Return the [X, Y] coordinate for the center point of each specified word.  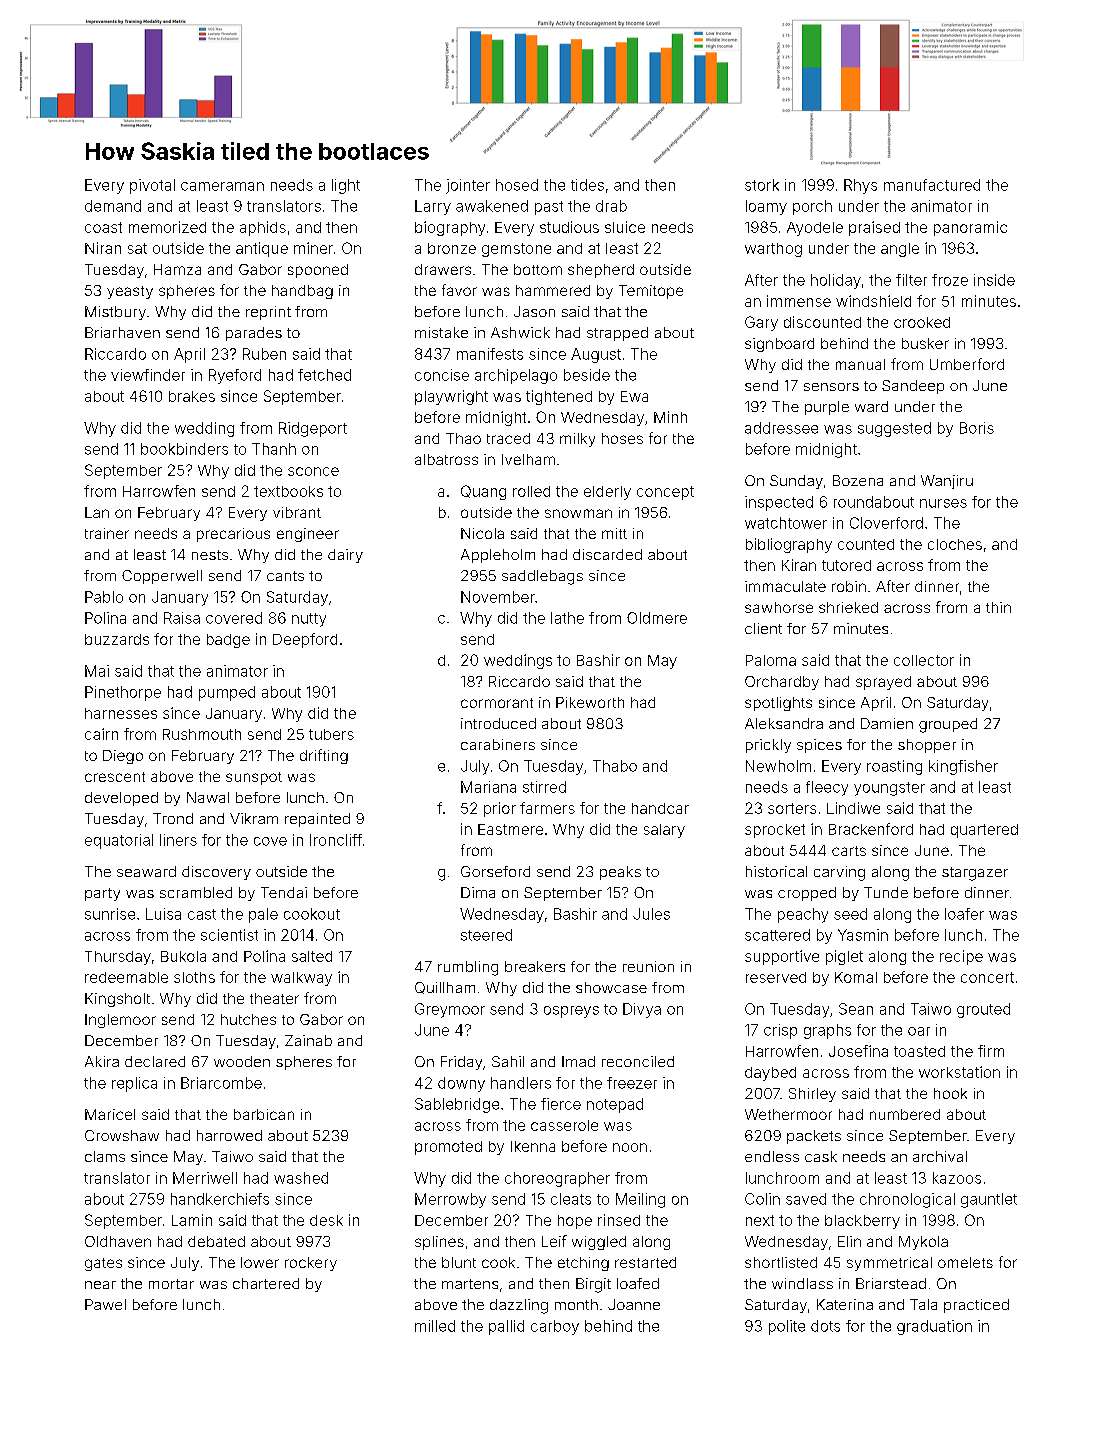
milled [435, 1326]
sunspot [254, 778]
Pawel [105, 1304]
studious [569, 227]
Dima [478, 892]
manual [860, 364]
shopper [927, 746]
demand [113, 206]
